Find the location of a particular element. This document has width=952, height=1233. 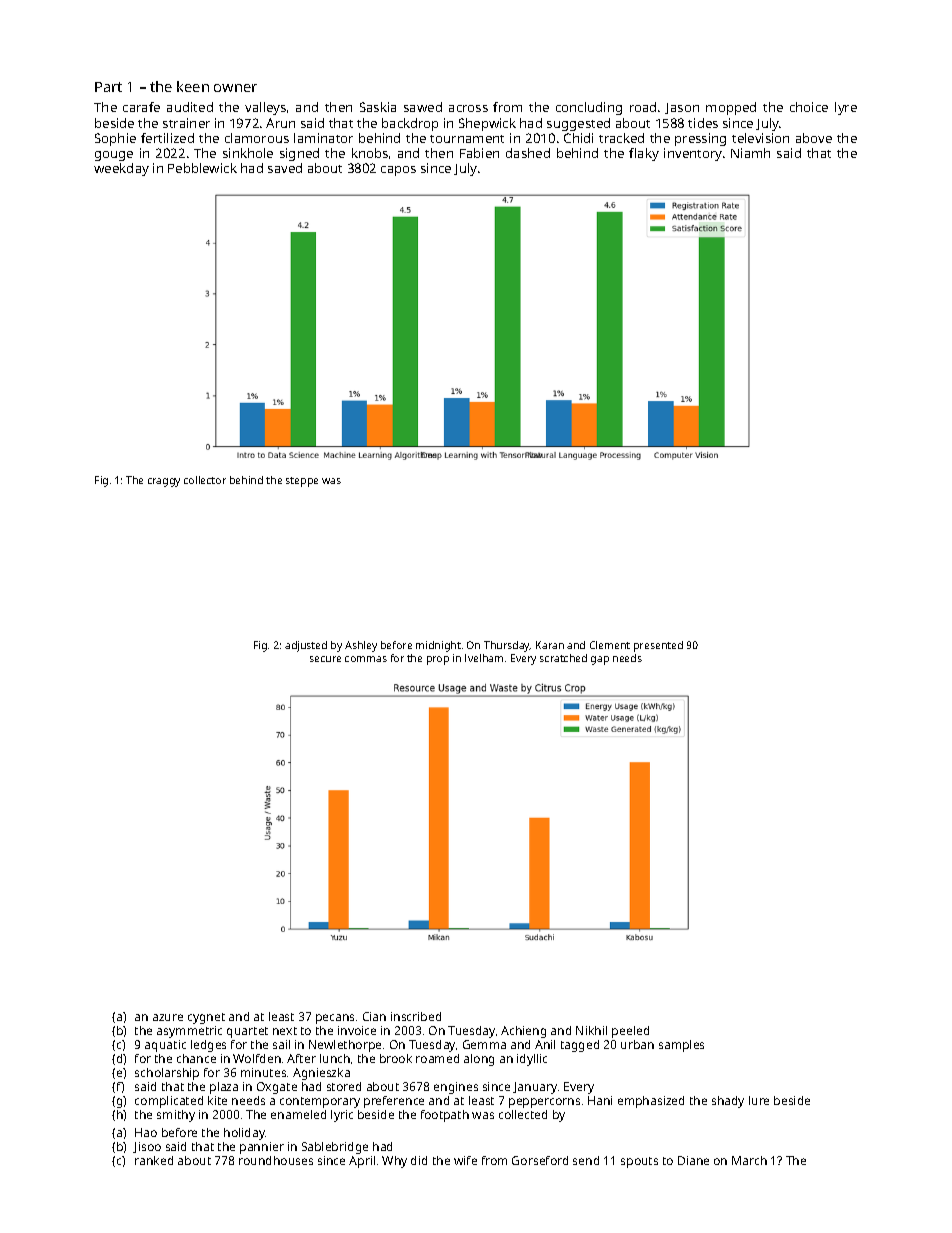

flaky is located at coordinates (644, 154).
